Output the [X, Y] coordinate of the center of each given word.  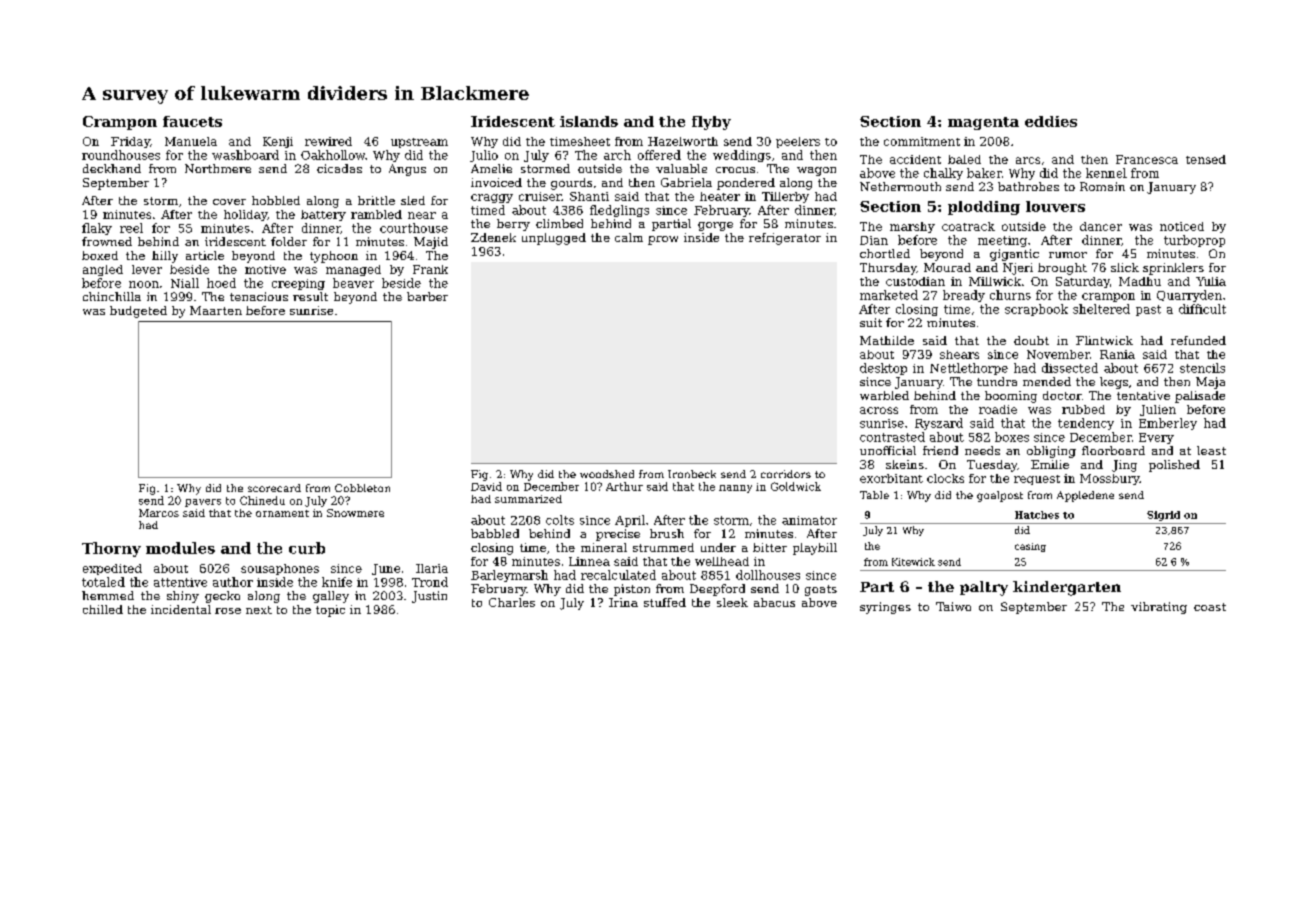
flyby [711, 123]
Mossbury [1109, 479]
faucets [192, 121]
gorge [715, 226]
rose [228, 611]
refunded [1198, 340]
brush [667, 533]
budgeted [138, 312]
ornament [282, 513]
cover [229, 202]
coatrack [968, 226]
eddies [1051, 121]
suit [871, 322]
